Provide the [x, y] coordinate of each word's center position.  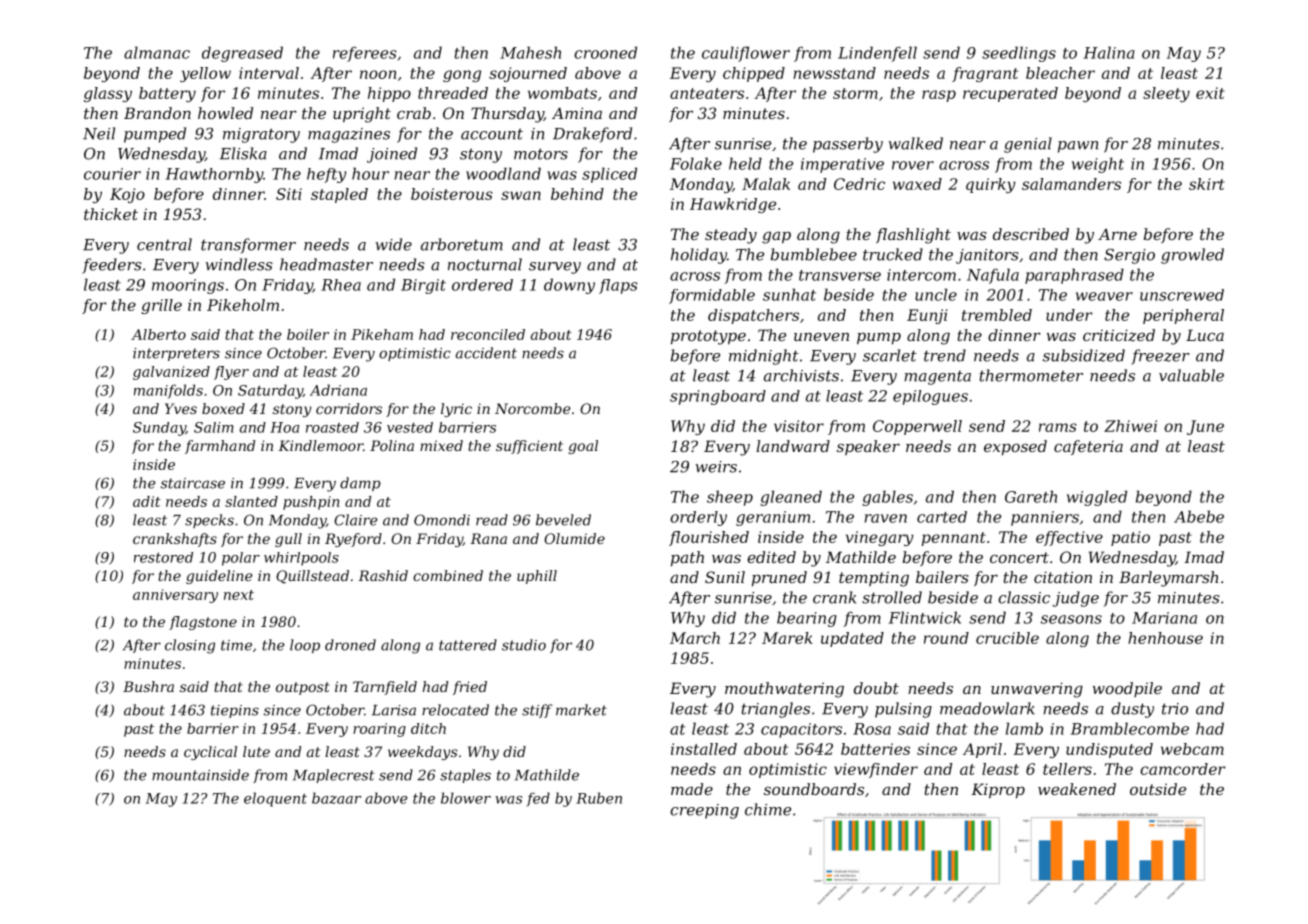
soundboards [814, 789]
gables [887, 498]
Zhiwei [1130, 426]
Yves [181, 408]
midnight [764, 357]
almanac [157, 52]
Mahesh [530, 52]
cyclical [210, 753]
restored [163, 557]
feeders [112, 266]
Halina [1109, 52]
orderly [698, 518]
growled [1192, 256]
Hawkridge [733, 205]
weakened [1077, 789]
